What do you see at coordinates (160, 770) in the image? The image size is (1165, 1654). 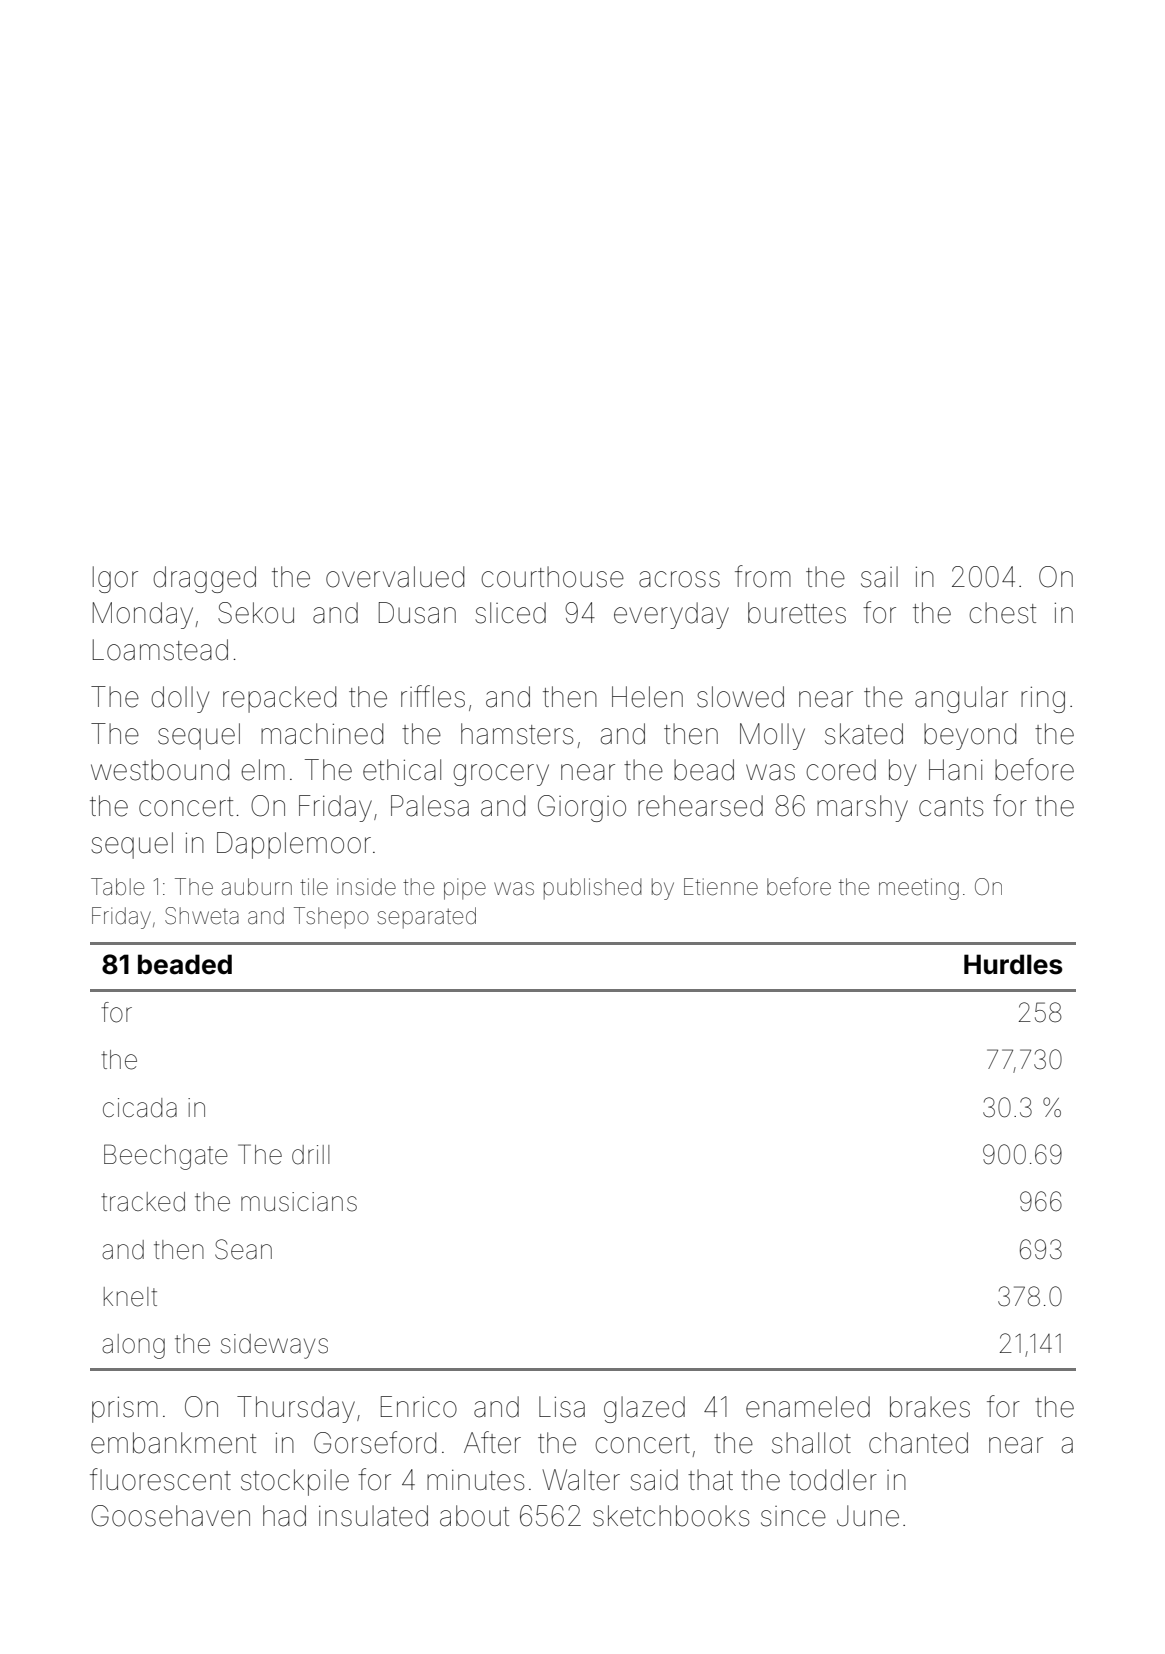 I see `westbound` at bounding box center [160, 770].
